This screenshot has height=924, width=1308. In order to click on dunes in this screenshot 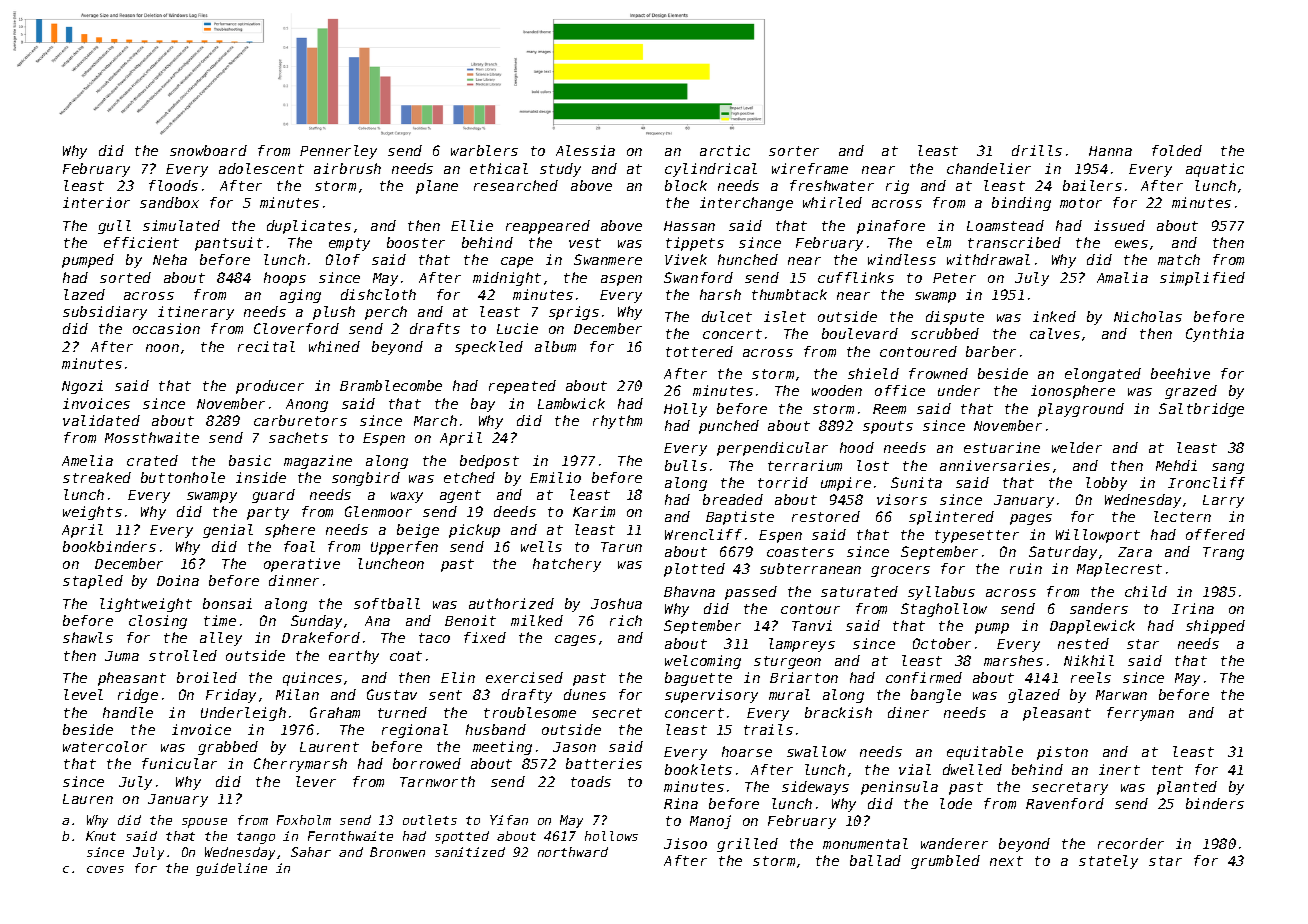, I will do `click(585, 694)`.
